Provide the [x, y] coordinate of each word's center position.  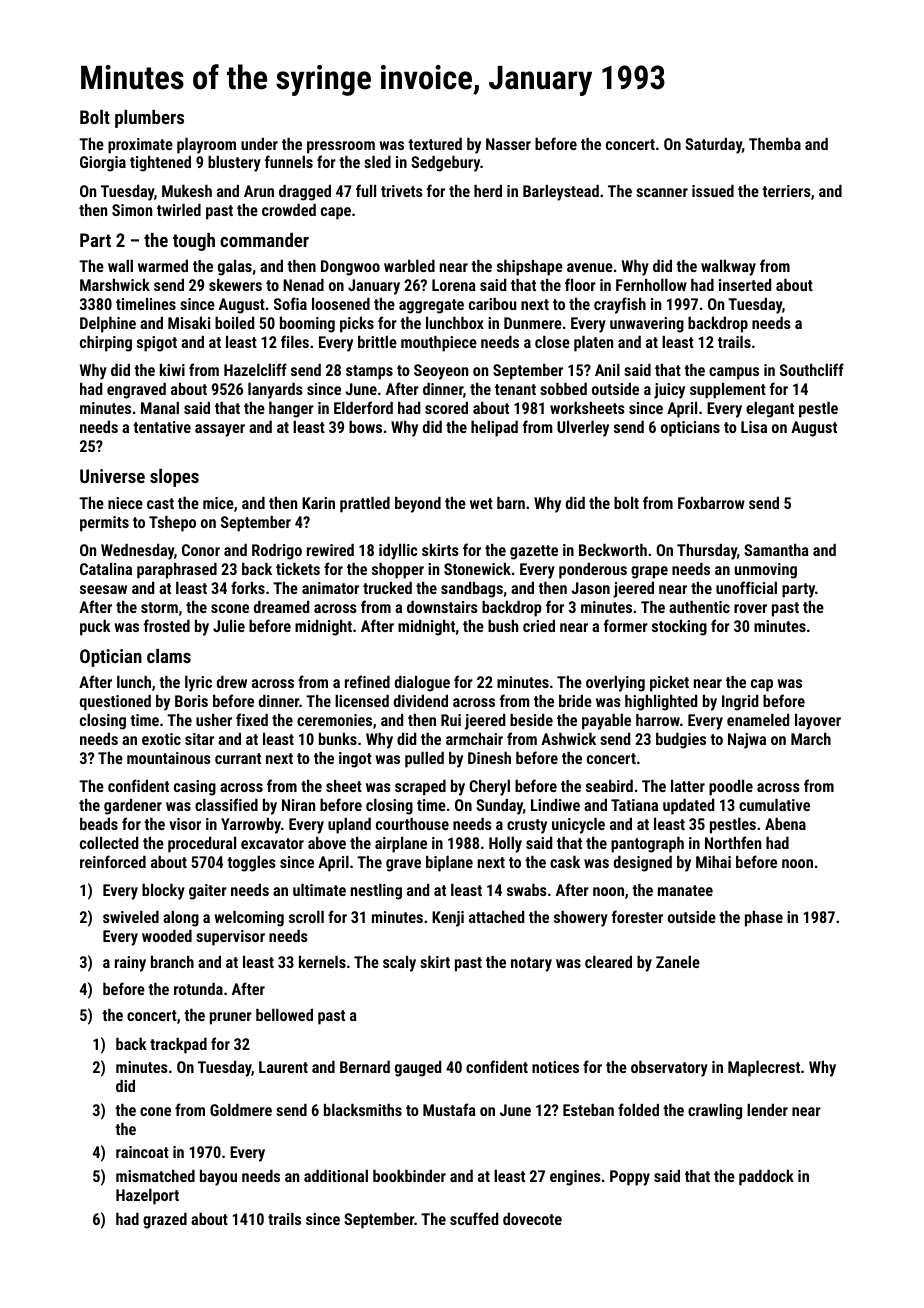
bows [365, 427]
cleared [608, 962]
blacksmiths [363, 1109]
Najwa [747, 741]
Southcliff [812, 369]
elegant [770, 410]
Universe [112, 476]
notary [531, 964]
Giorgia [103, 164]
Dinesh [489, 758]
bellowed [284, 1015]
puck [95, 627]
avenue [590, 267]
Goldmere [241, 1110]
